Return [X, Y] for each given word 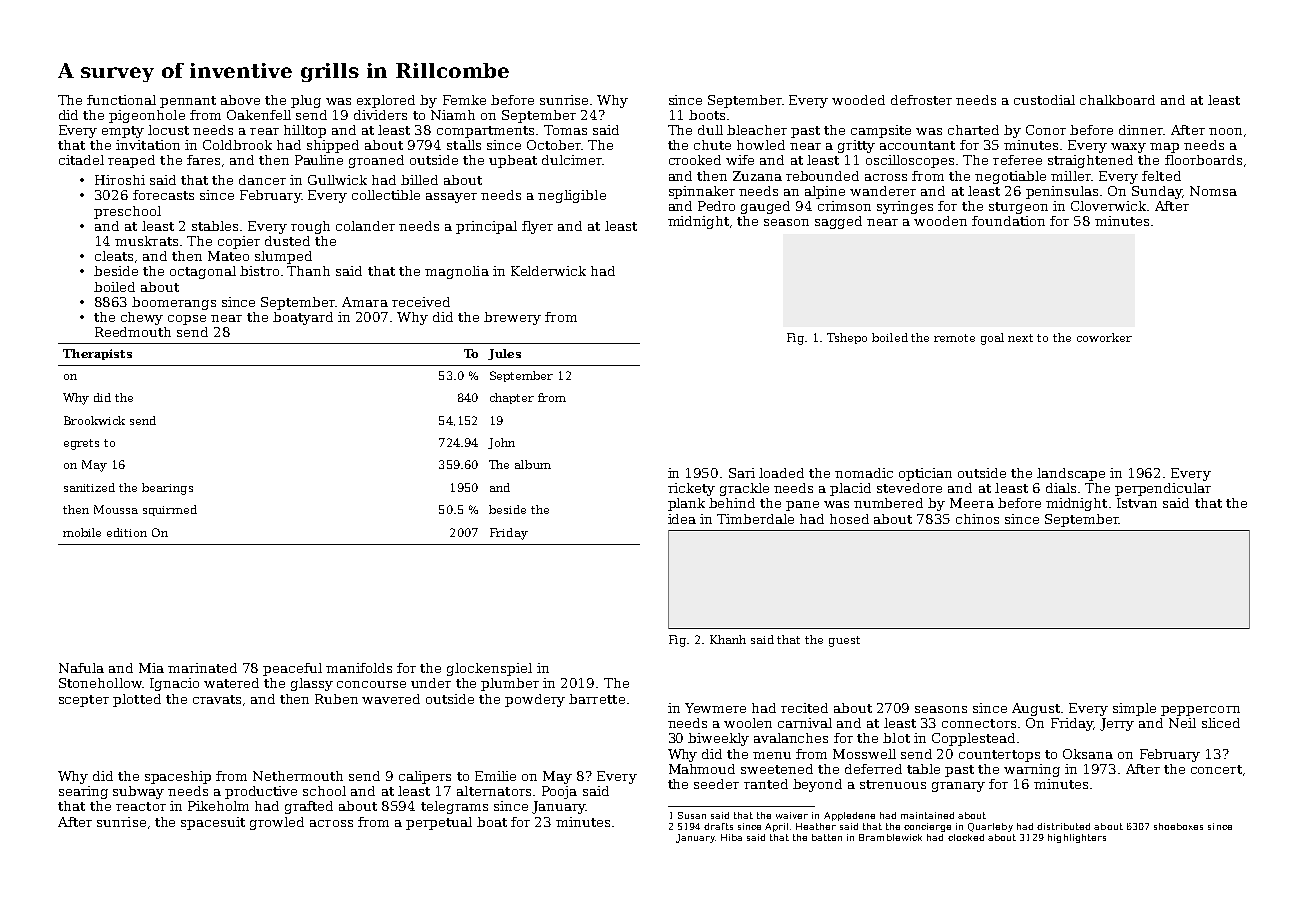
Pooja [559, 792]
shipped [333, 146]
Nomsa [1213, 191]
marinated [202, 668]
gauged [765, 207]
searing [83, 792]
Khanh [728, 639]
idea [682, 519]
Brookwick [94, 420]
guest [844, 641]
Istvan [1137, 503]
